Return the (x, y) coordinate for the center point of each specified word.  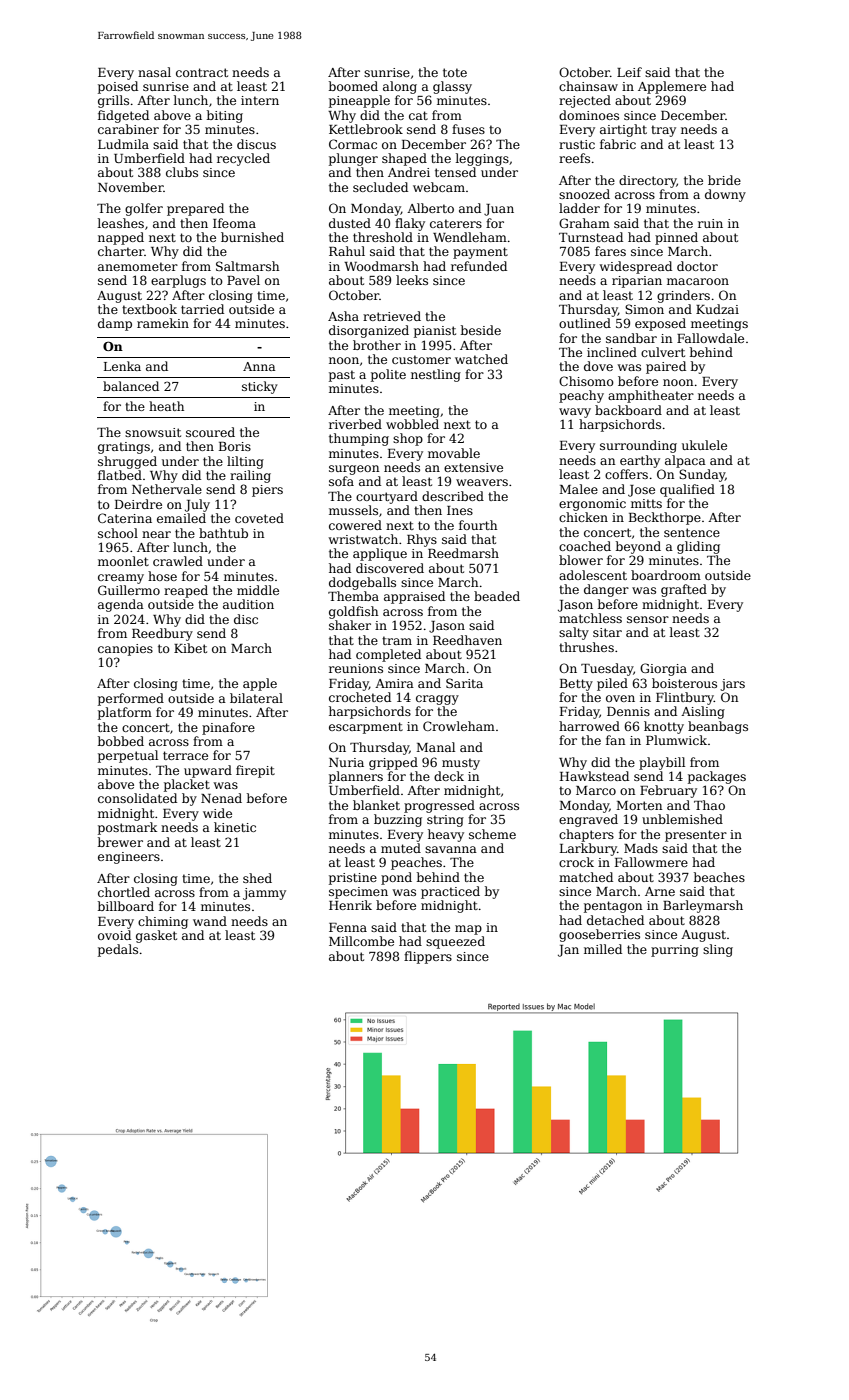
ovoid (114, 935)
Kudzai (717, 309)
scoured (210, 432)
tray (663, 131)
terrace (185, 755)
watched (481, 359)
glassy (452, 87)
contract (202, 72)
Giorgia (663, 669)
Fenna (348, 927)
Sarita (464, 683)
